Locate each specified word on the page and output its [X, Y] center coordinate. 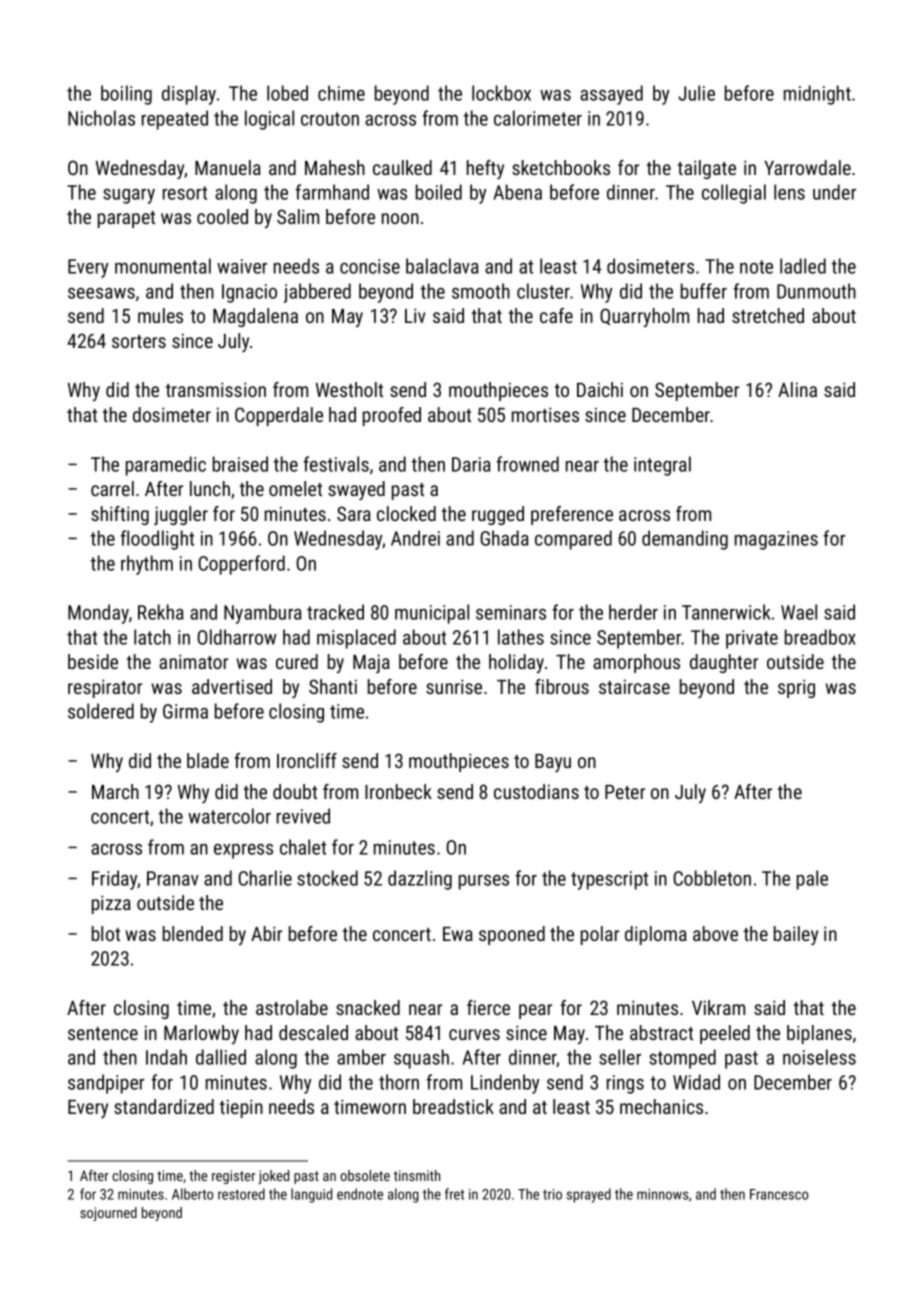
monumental [163, 266]
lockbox [501, 93]
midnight [817, 95]
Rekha [161, 612]
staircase [634, 686]
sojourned [108, 1214]
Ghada [504, 538]
